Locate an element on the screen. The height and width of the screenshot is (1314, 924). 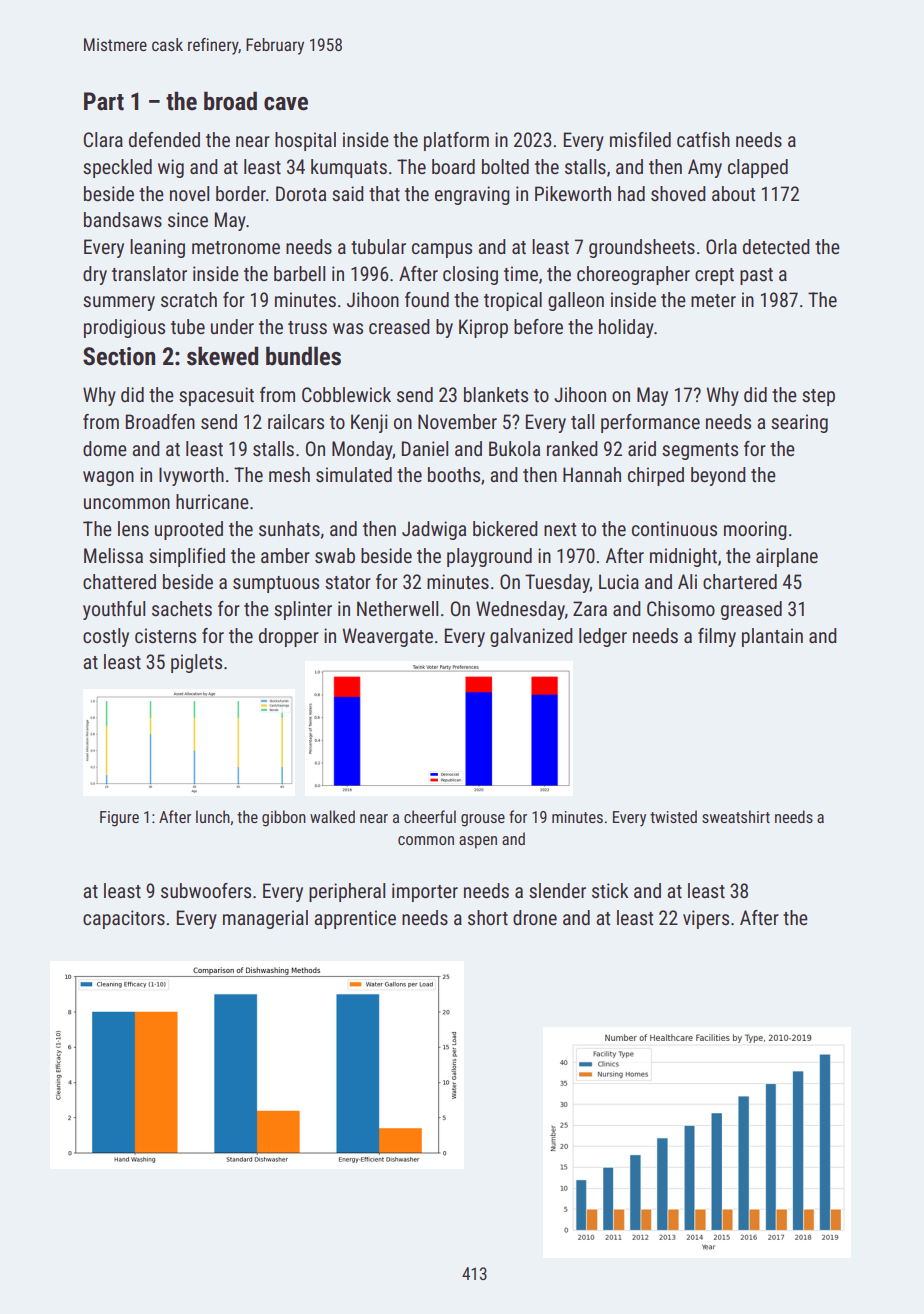
translator is located at coordinates (149, 273).
